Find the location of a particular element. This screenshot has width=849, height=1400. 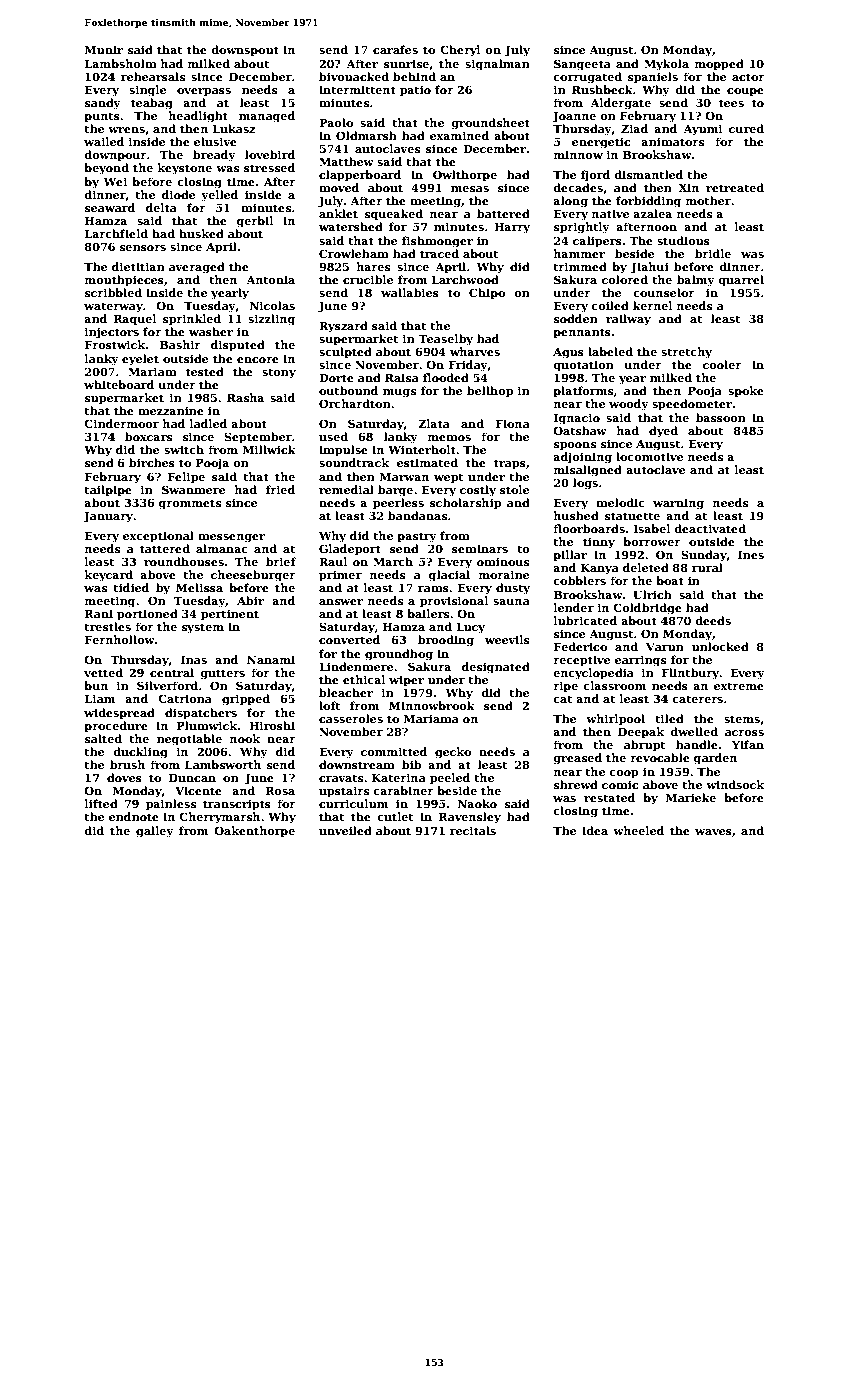

vetted is located at coordinates (103, 672).
